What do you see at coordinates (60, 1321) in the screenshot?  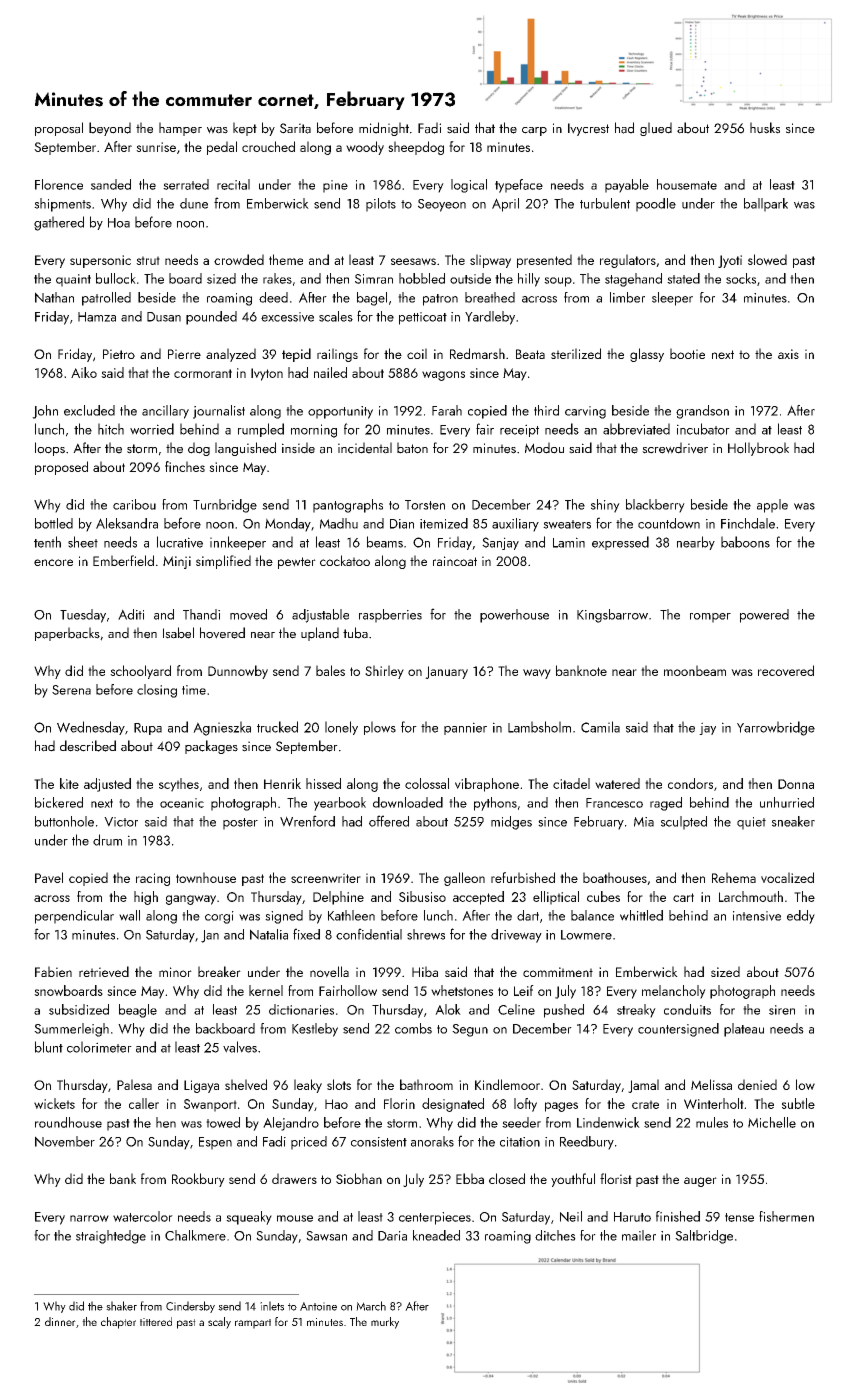 I see `dinner` at bounding box center [60, 1321].
